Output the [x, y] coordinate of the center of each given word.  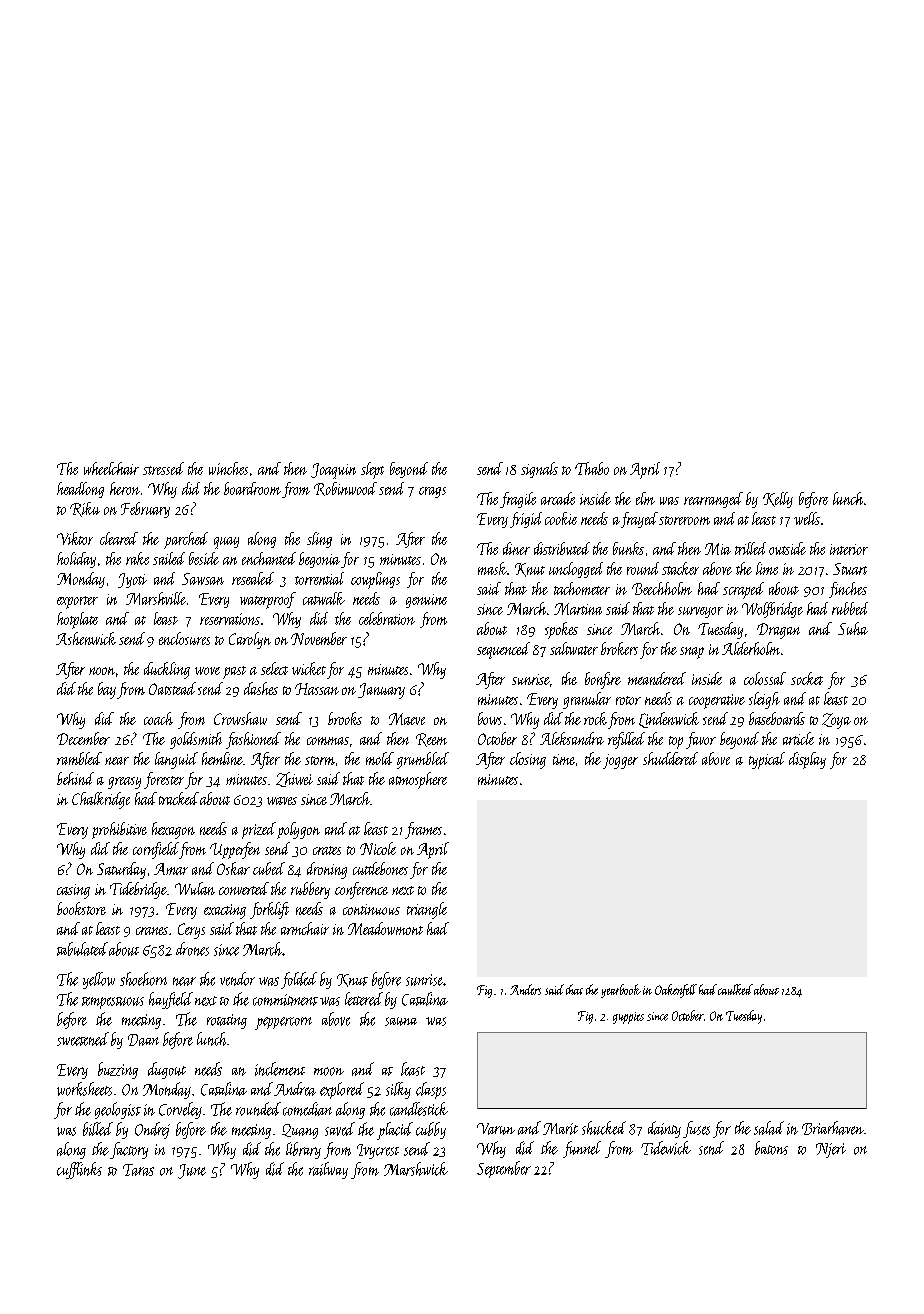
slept [372, 470]
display [807, 760]
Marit [560, 1129]
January [381, 691]
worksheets [84, 1089]
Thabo [592, 468]
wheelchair [111, 468]
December [83, 738]
